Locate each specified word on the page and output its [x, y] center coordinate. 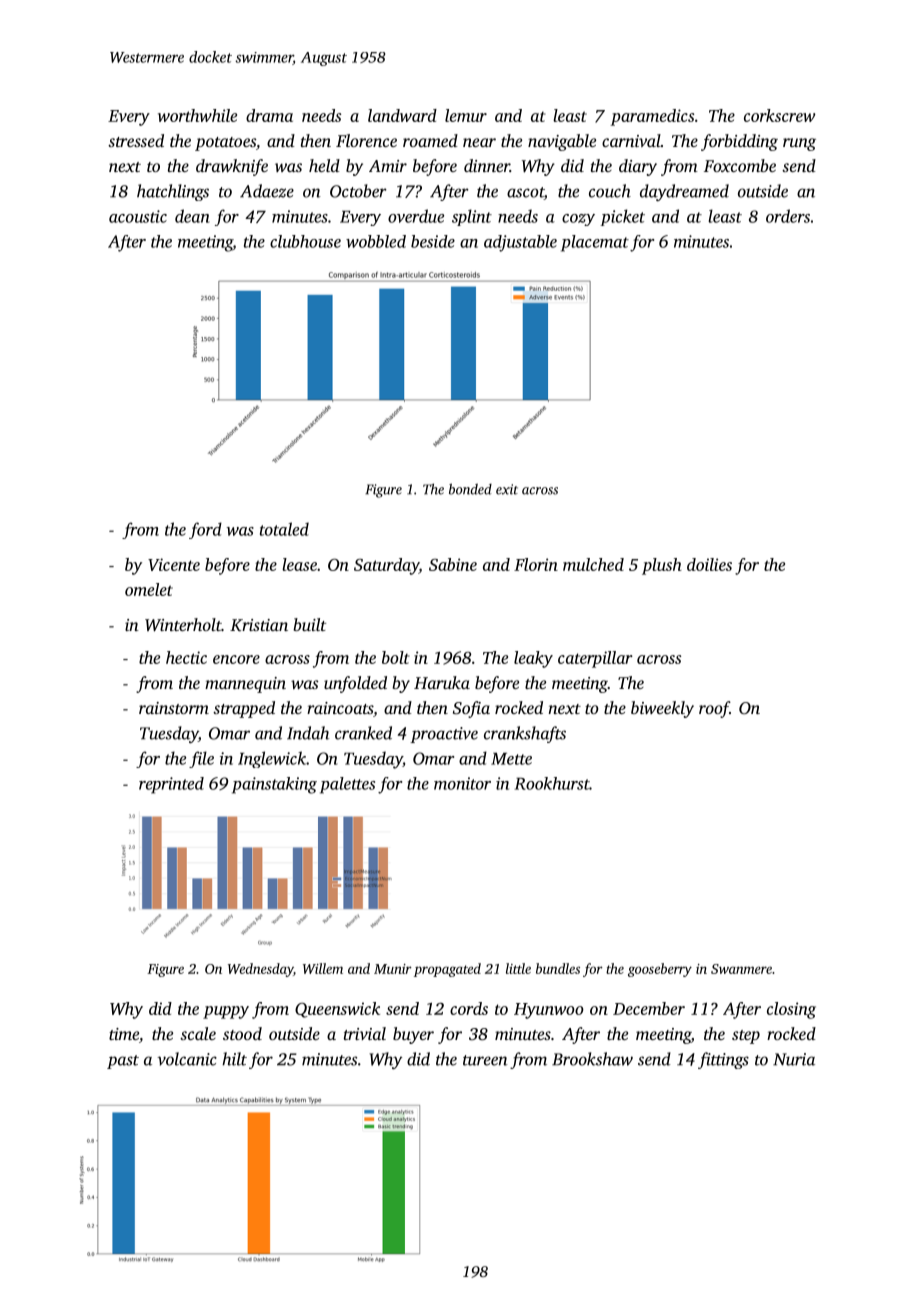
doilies [709, 564]
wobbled [376, 241]
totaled [284, 529]
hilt [234, 1059]
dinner [487, 165]
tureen [485, 1060]
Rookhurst [552, 783]
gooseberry [660, 970]
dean [192, 216]
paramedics [652, 117]
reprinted [171, 785]
